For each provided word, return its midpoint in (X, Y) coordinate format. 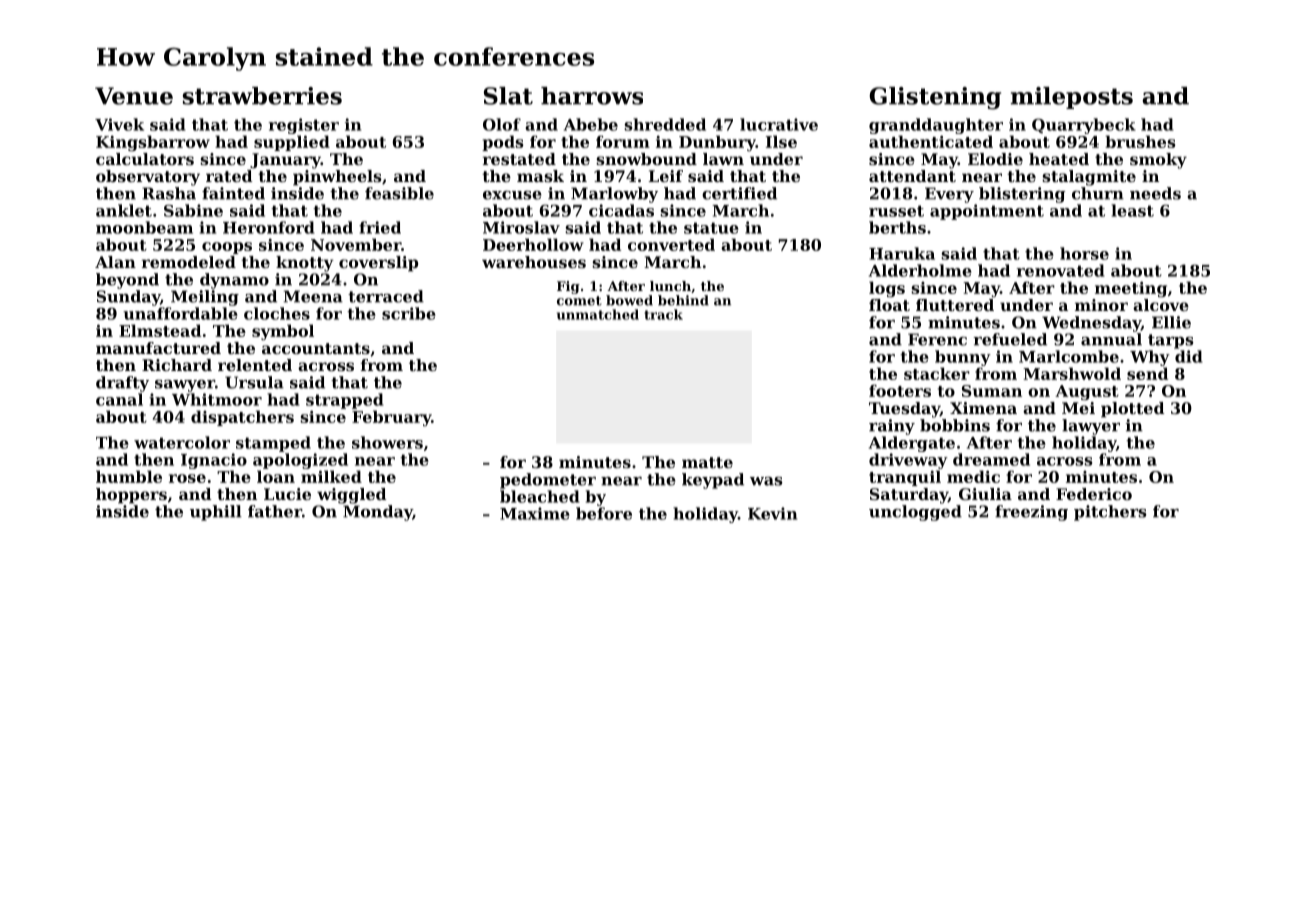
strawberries (262, 96)
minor (1101, 305)
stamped (273, 444)
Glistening (935, 98)
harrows (592, 96)
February (391, 418)
